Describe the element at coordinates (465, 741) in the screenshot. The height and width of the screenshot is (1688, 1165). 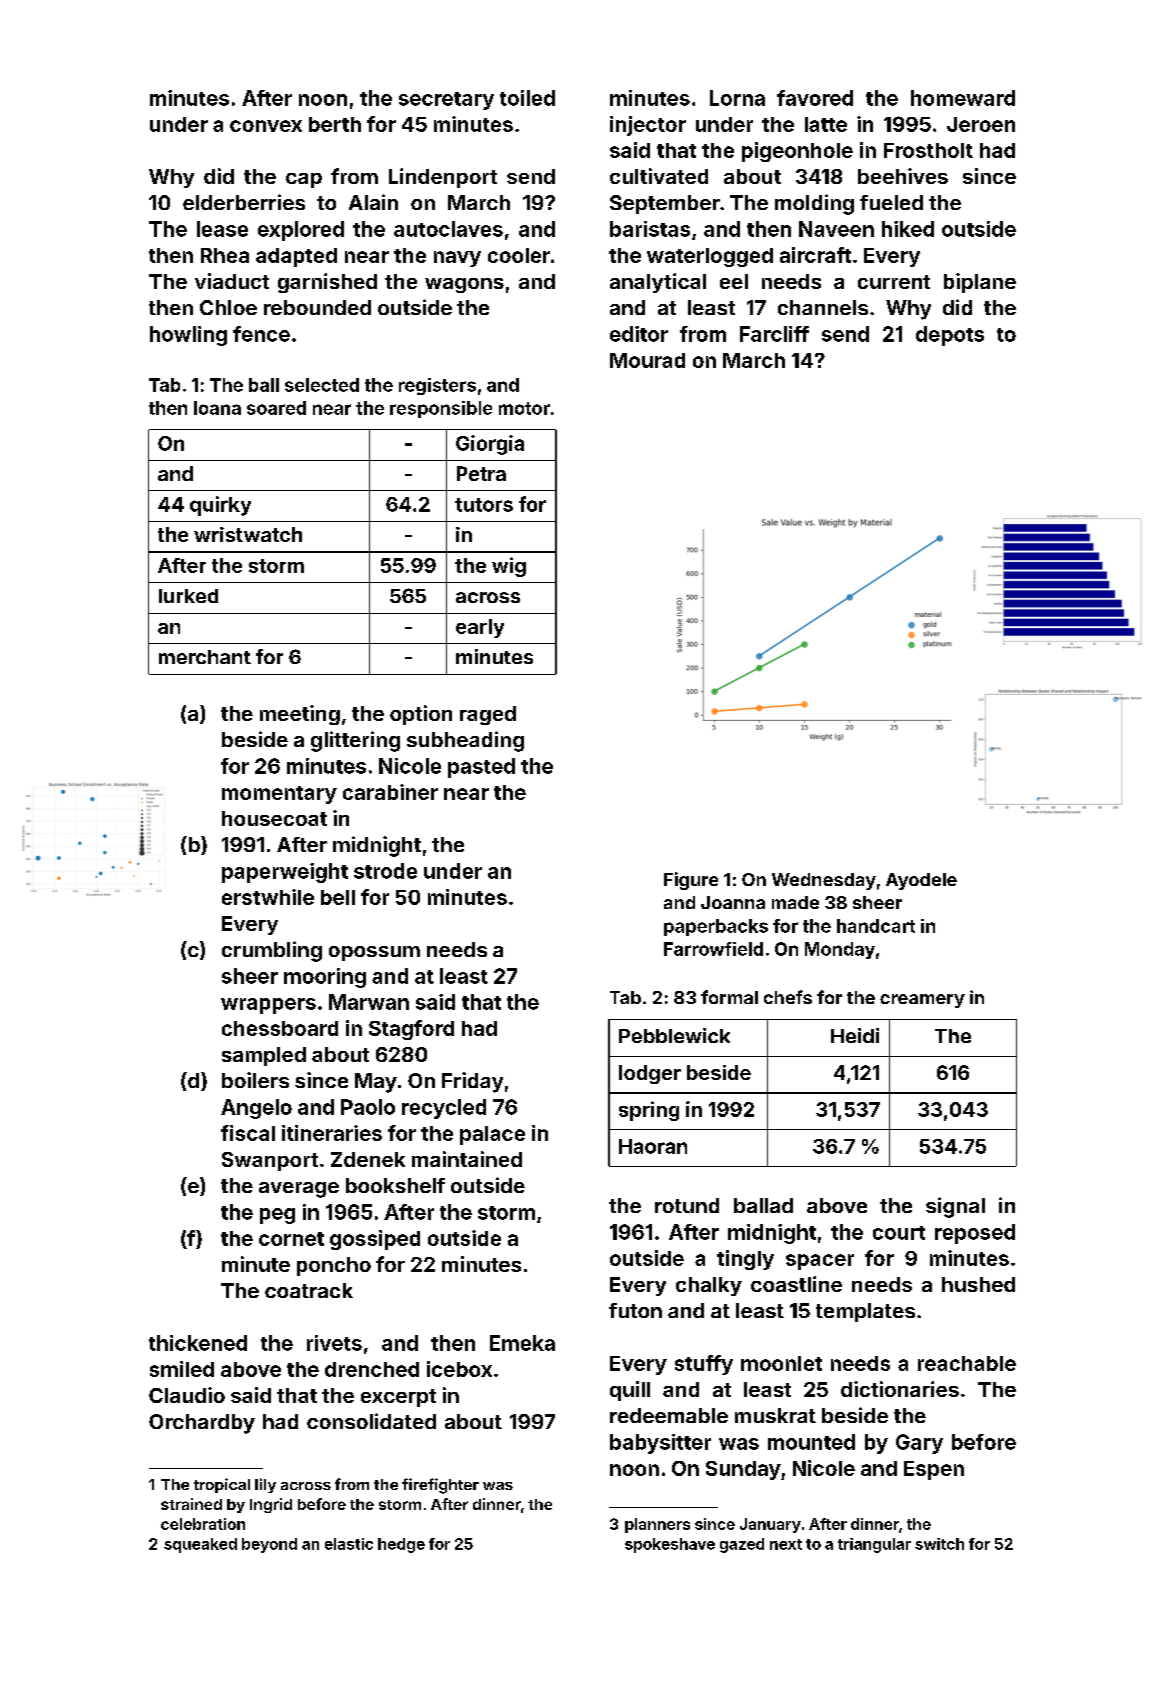
I see `subheading` at that location.
